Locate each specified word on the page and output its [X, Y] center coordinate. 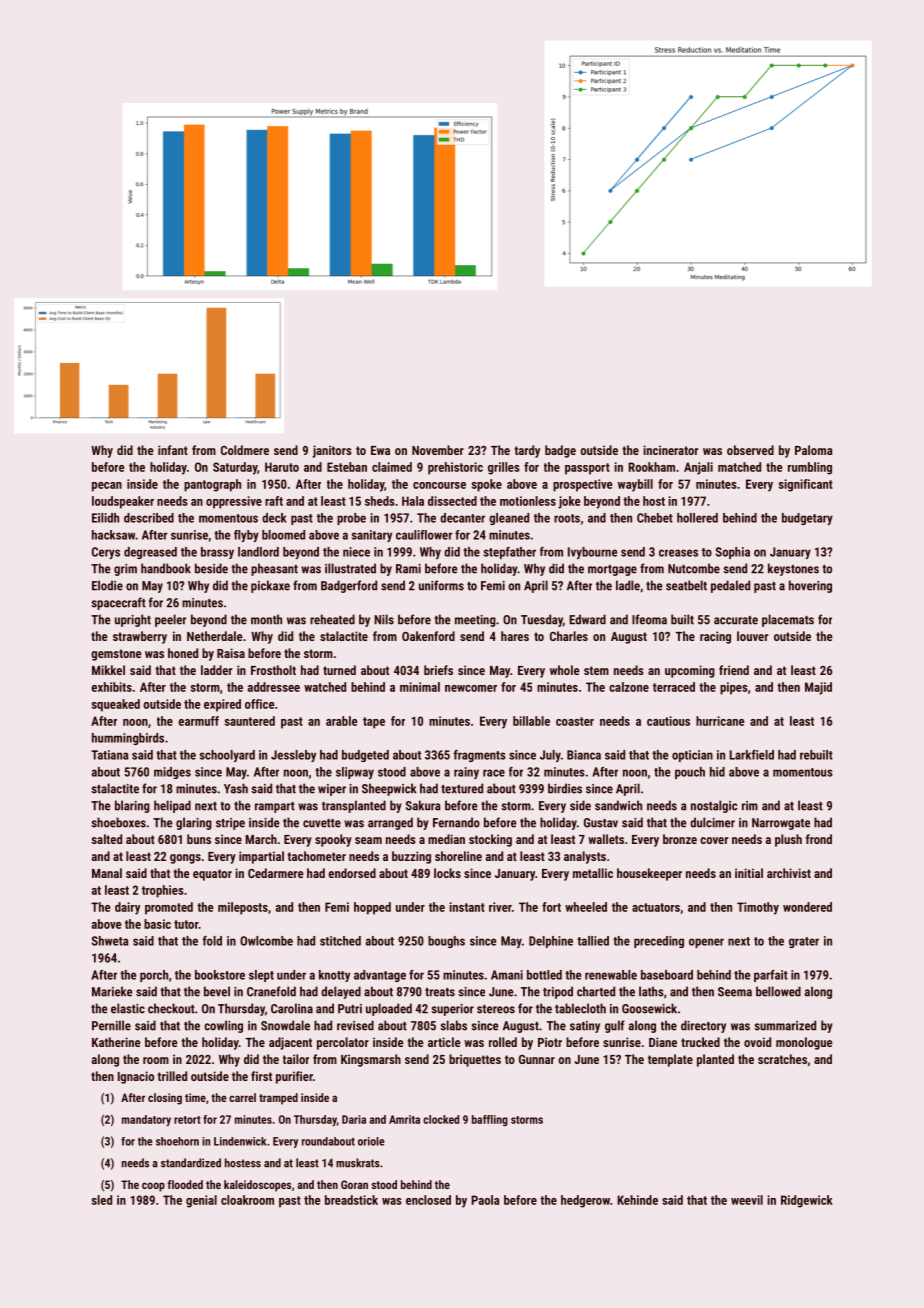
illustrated [350, 568]
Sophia [733, 553]
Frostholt [273, 670]
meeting [475, 621]
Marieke [112, 991]
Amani [507, 975]
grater [804, 942]
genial [201, 1201]
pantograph [212, 485]
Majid [818, 688]
